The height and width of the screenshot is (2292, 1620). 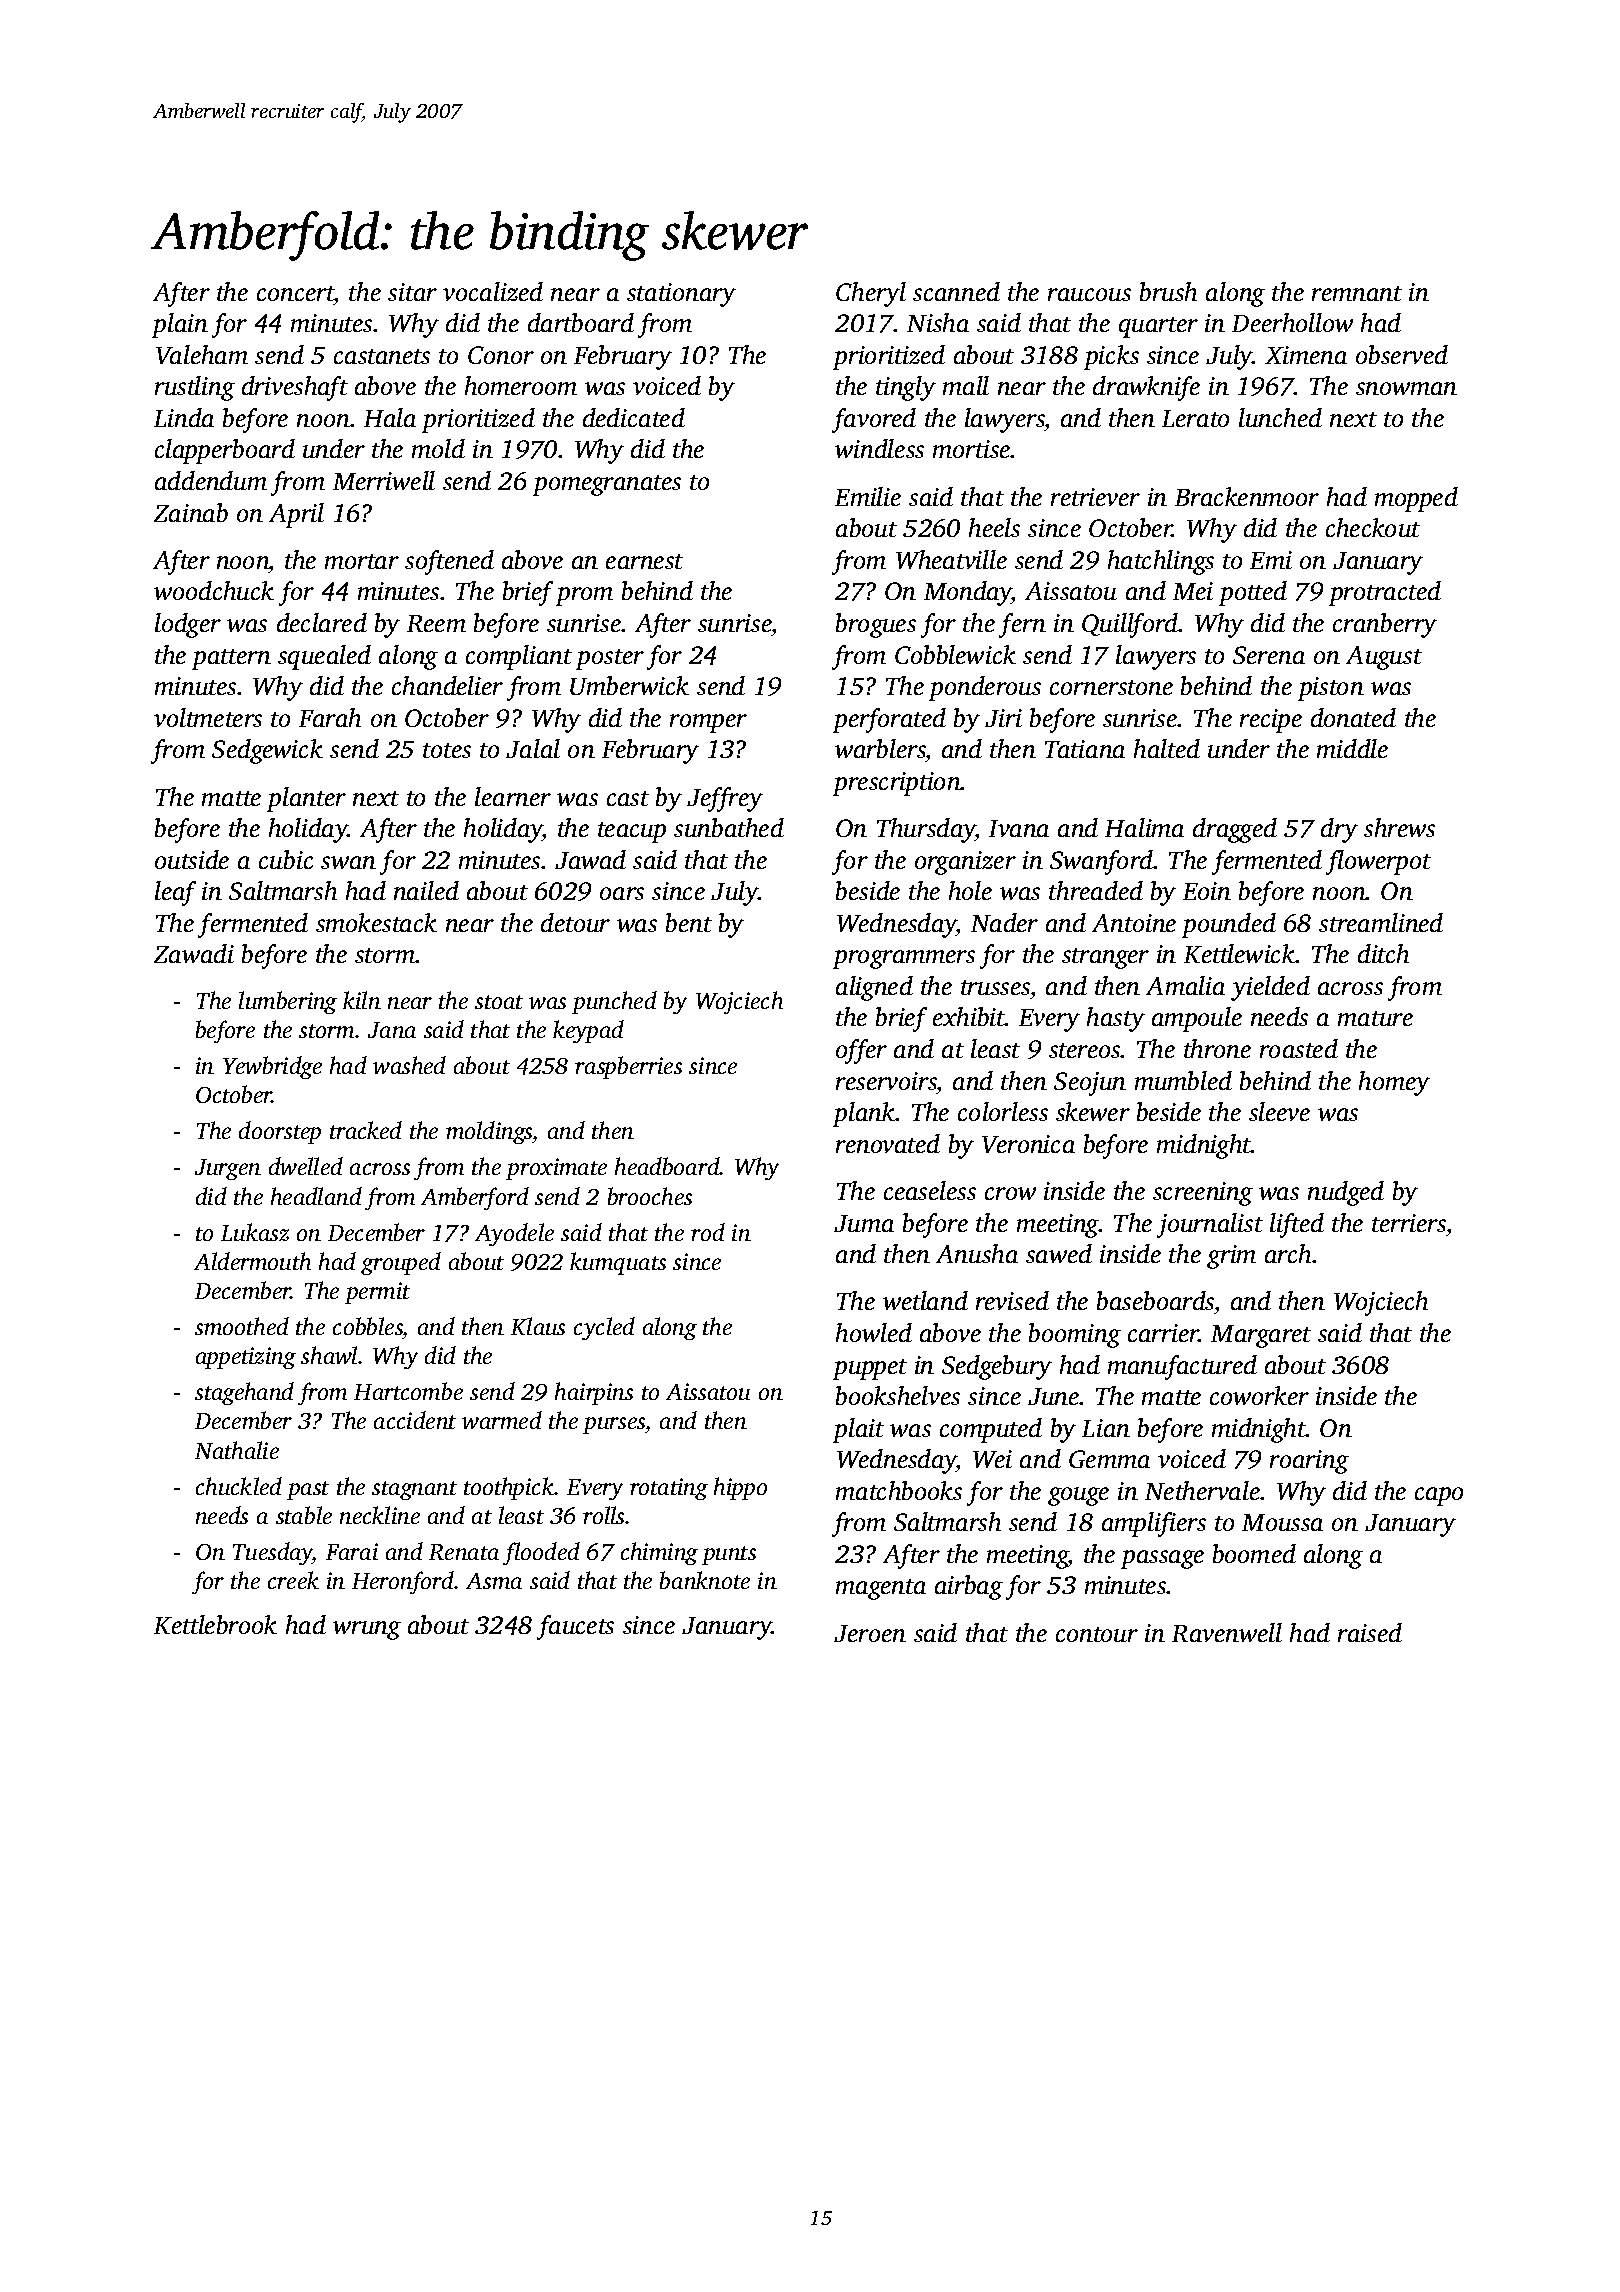 I want to click on Juma, so click(x=864, y=1223).
